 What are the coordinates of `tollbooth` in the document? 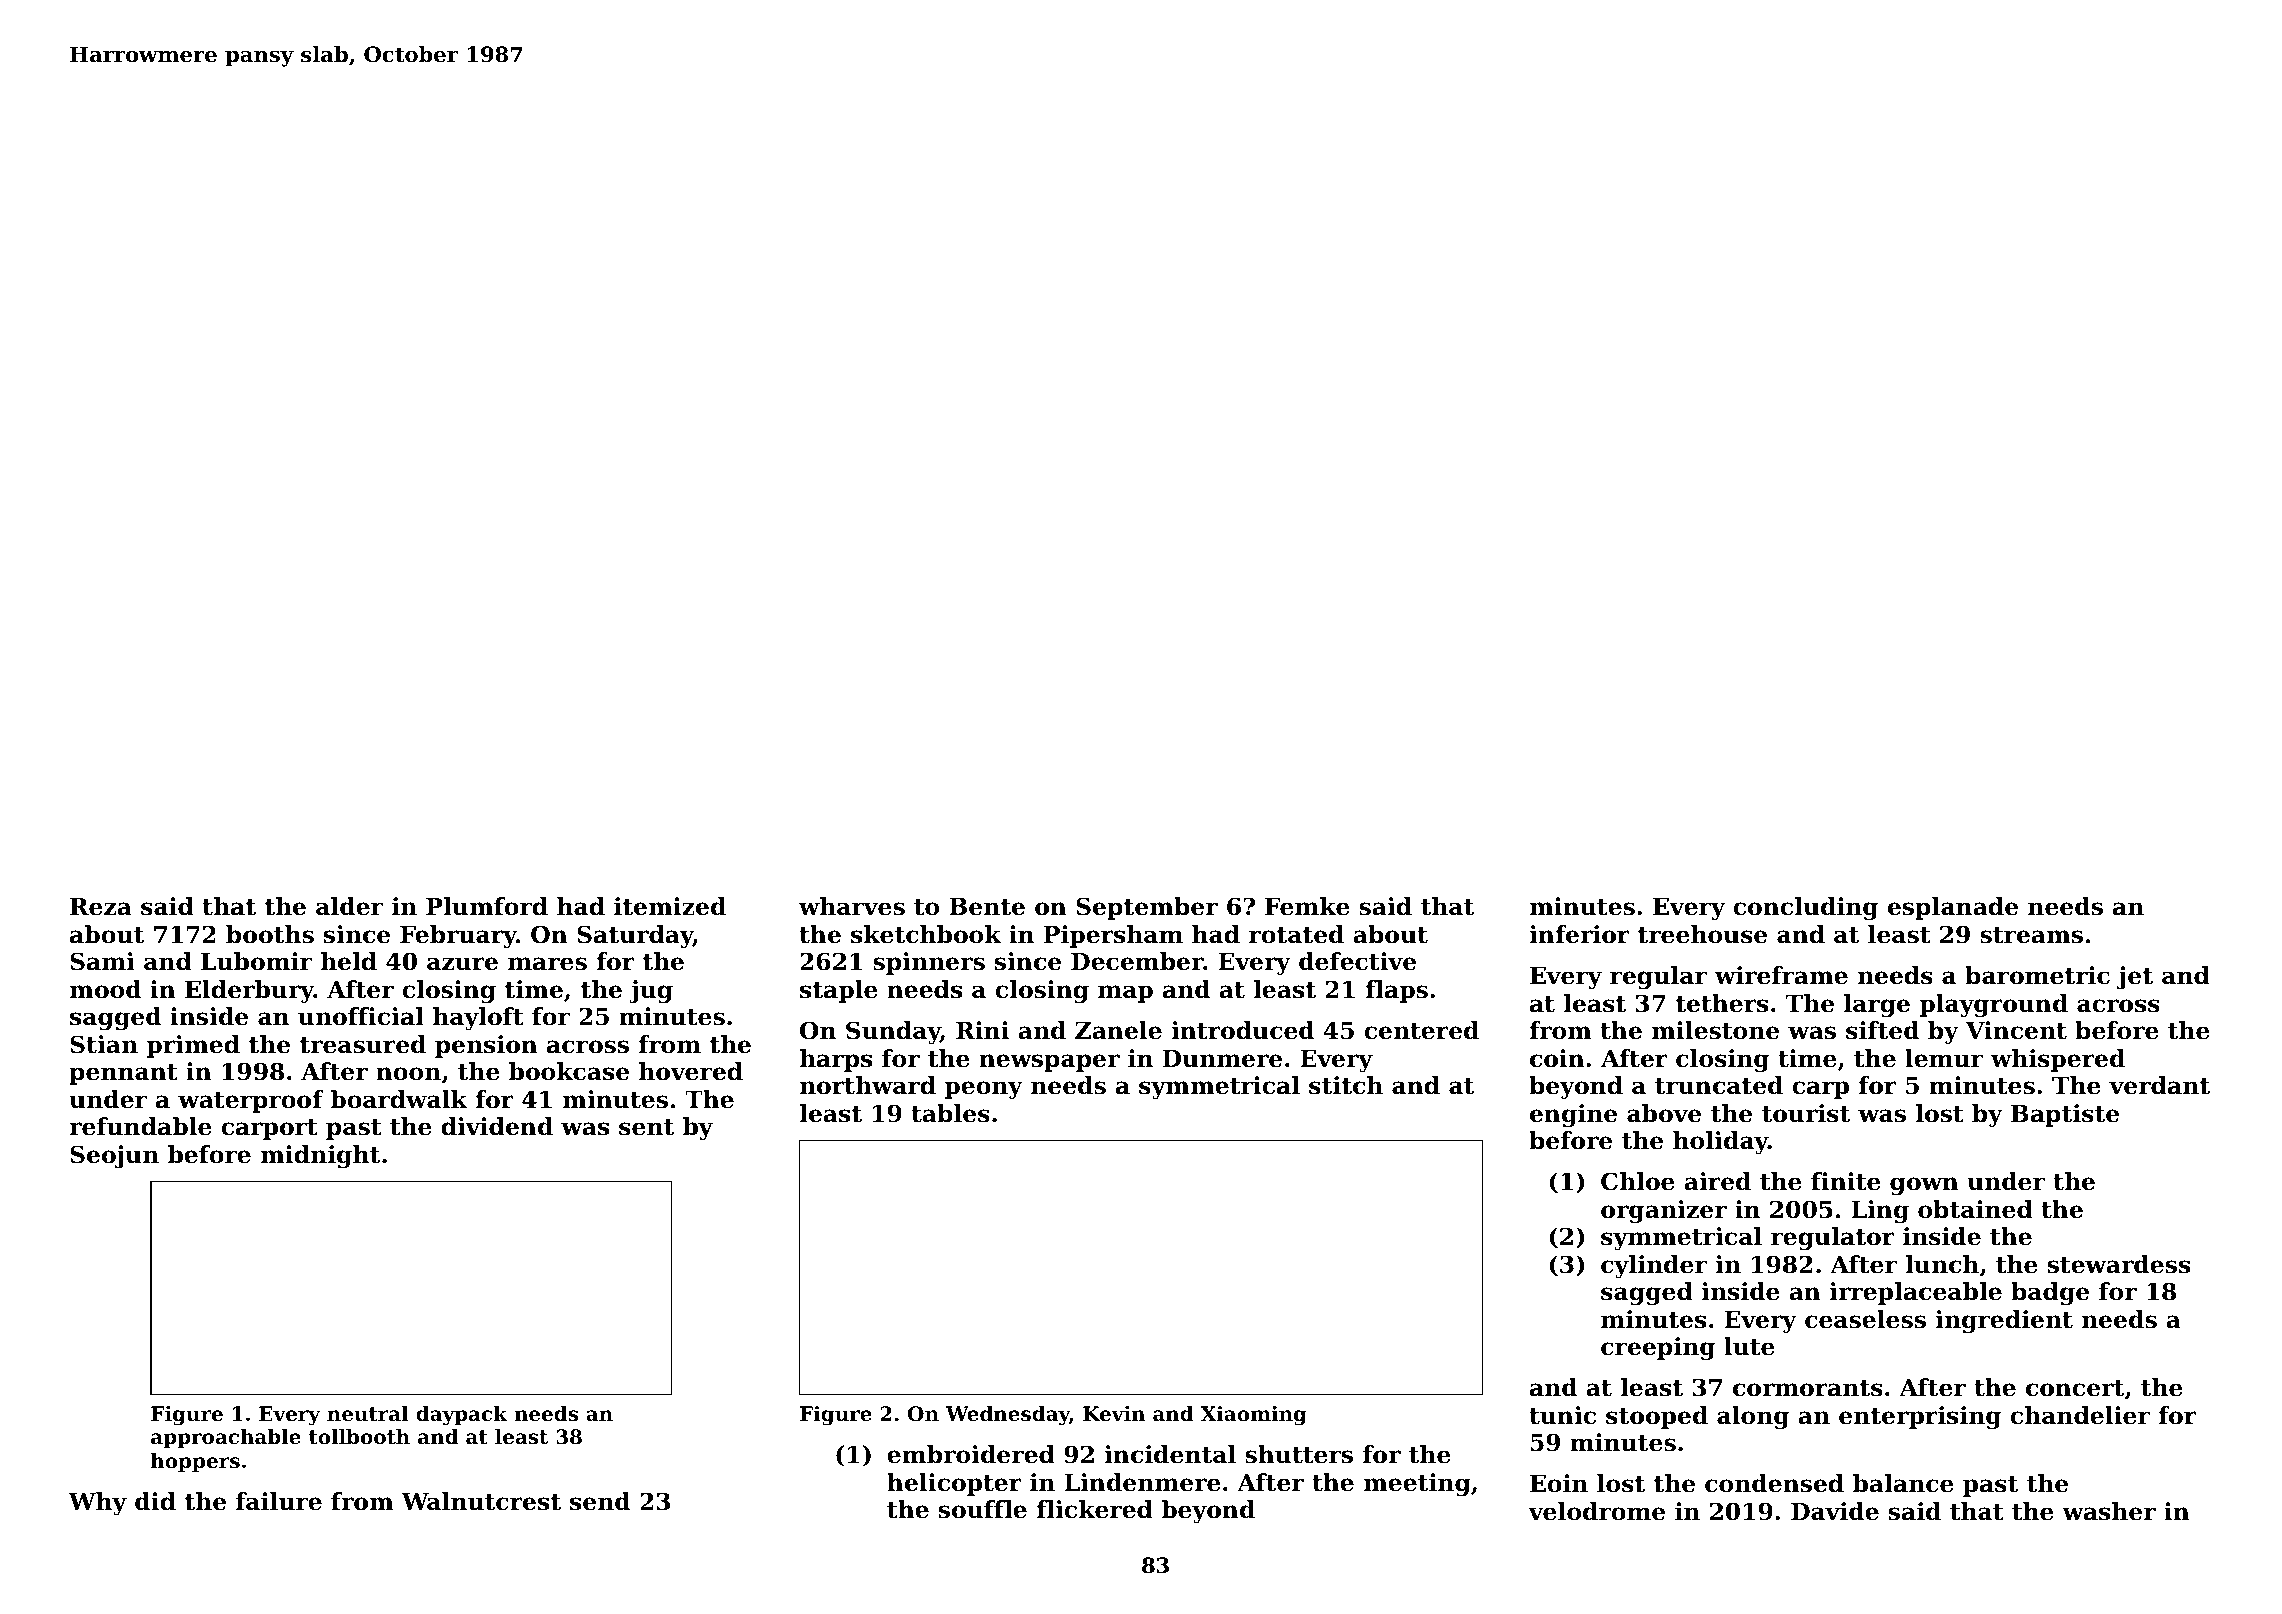 It's located at (359, 1437).
